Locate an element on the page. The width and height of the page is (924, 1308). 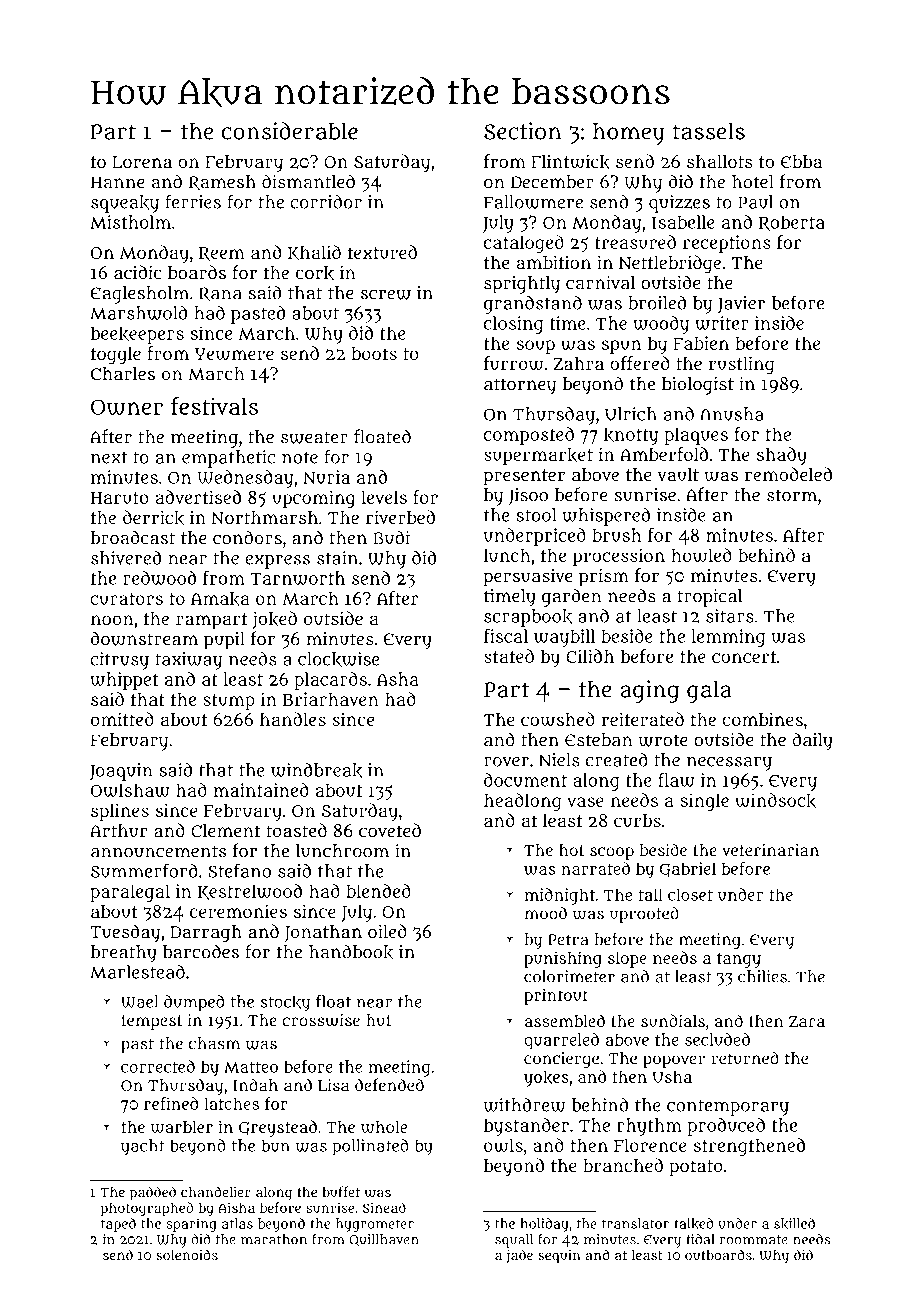
paralegal is located at coordinates (130, 893).
